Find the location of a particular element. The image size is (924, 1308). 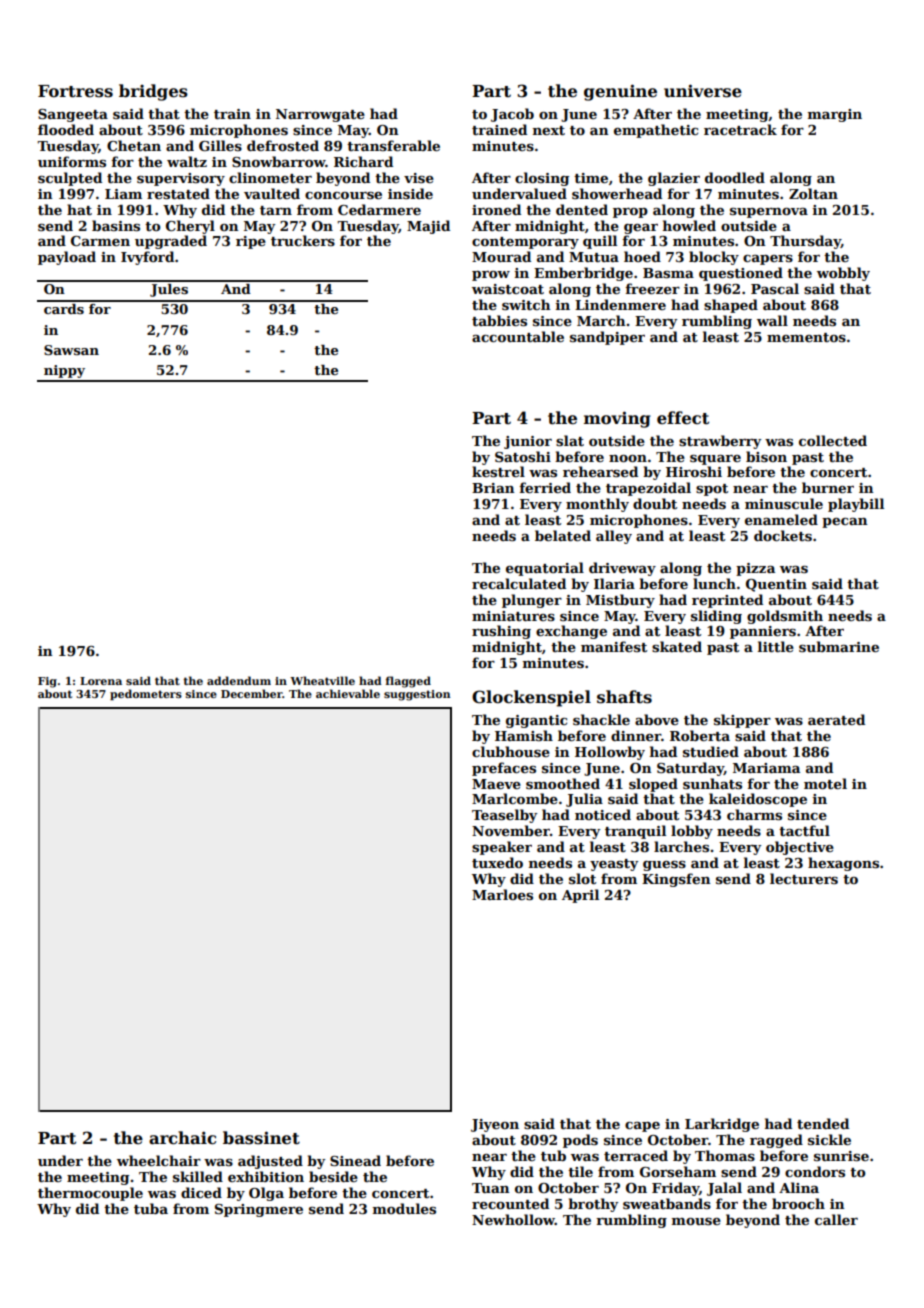

howled is located at coordinates (689, 225).
